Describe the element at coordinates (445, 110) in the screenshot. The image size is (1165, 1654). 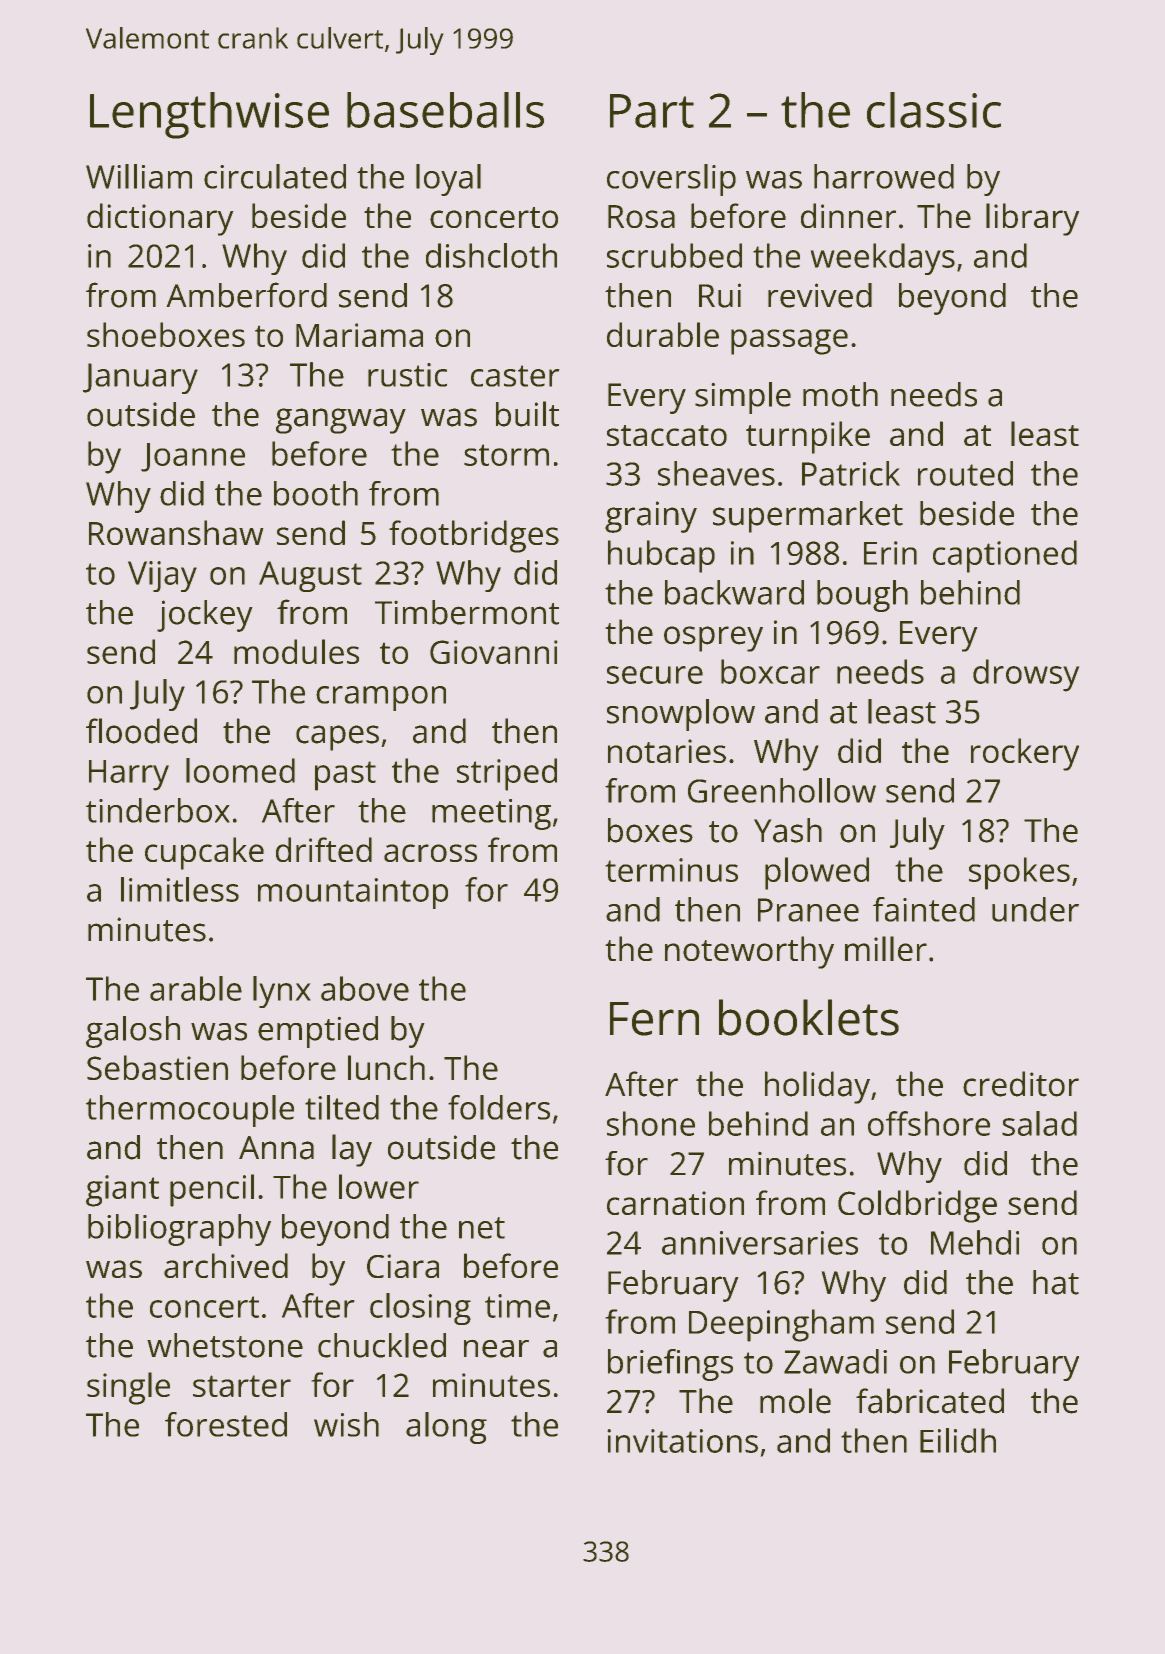
I see `baseballs` at that location.
